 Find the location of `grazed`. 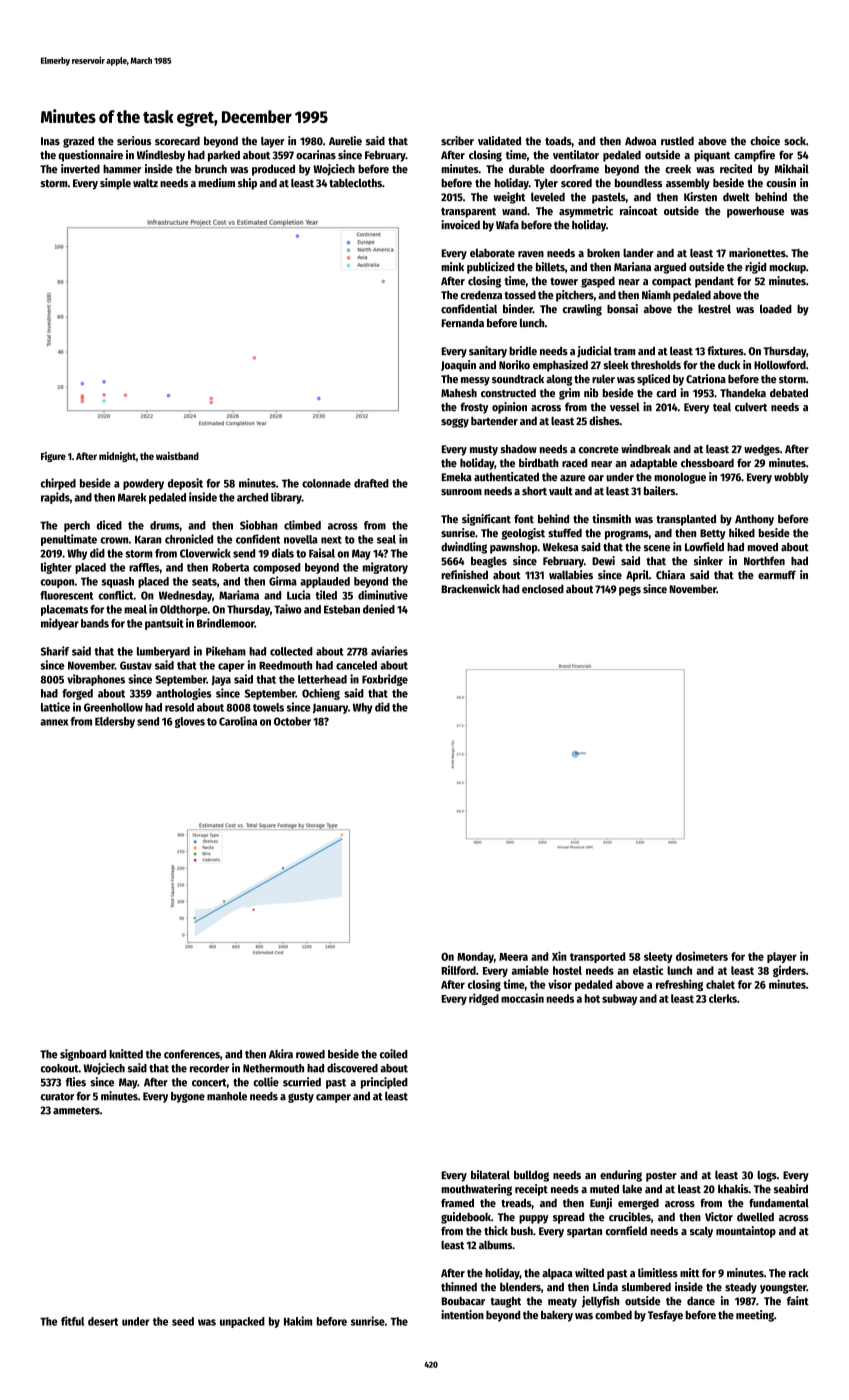

grazed is located at coordinates (78, 142).
